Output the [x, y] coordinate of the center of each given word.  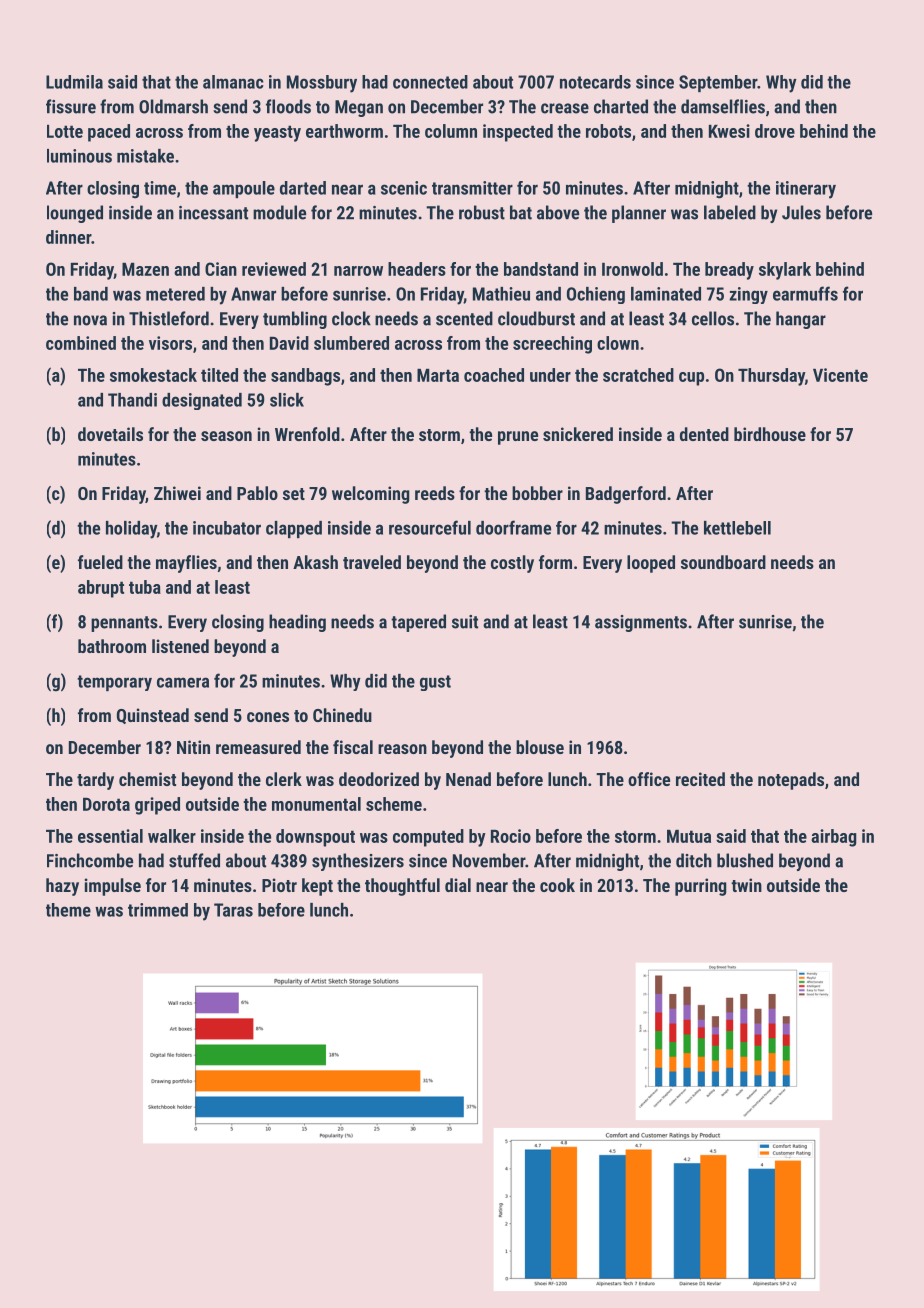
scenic [404, 188]
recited [700, 779]
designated [202, 401]
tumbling [295, 320]
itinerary [806, 190]
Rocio [511, 836]
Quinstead [153, 716]
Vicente [840, 375]
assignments [641, 623]
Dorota [106, 804]
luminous [79, 156]
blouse [540, 747]
